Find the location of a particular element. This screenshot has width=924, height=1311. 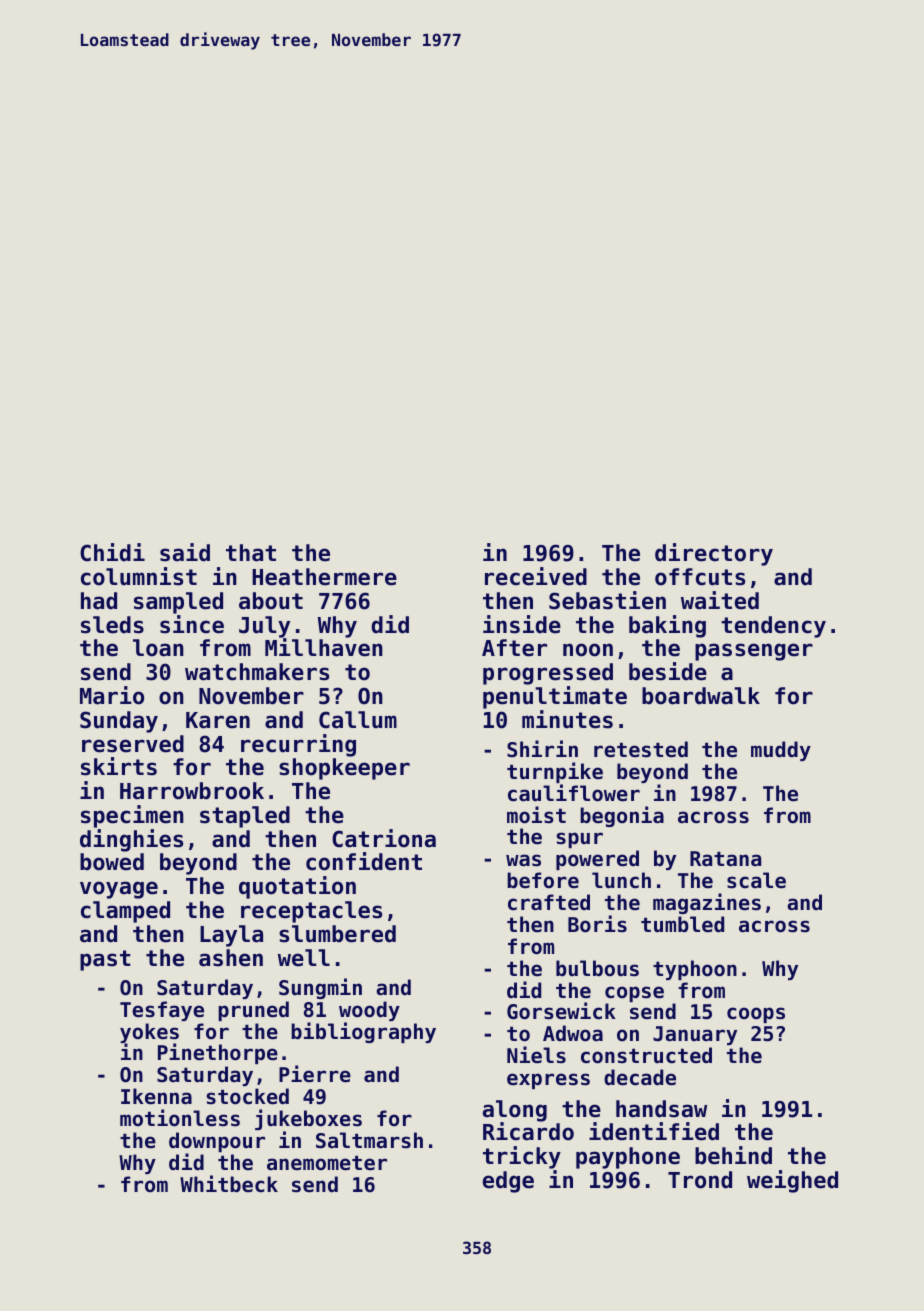

woody is located at coordinates (369, 1011).
